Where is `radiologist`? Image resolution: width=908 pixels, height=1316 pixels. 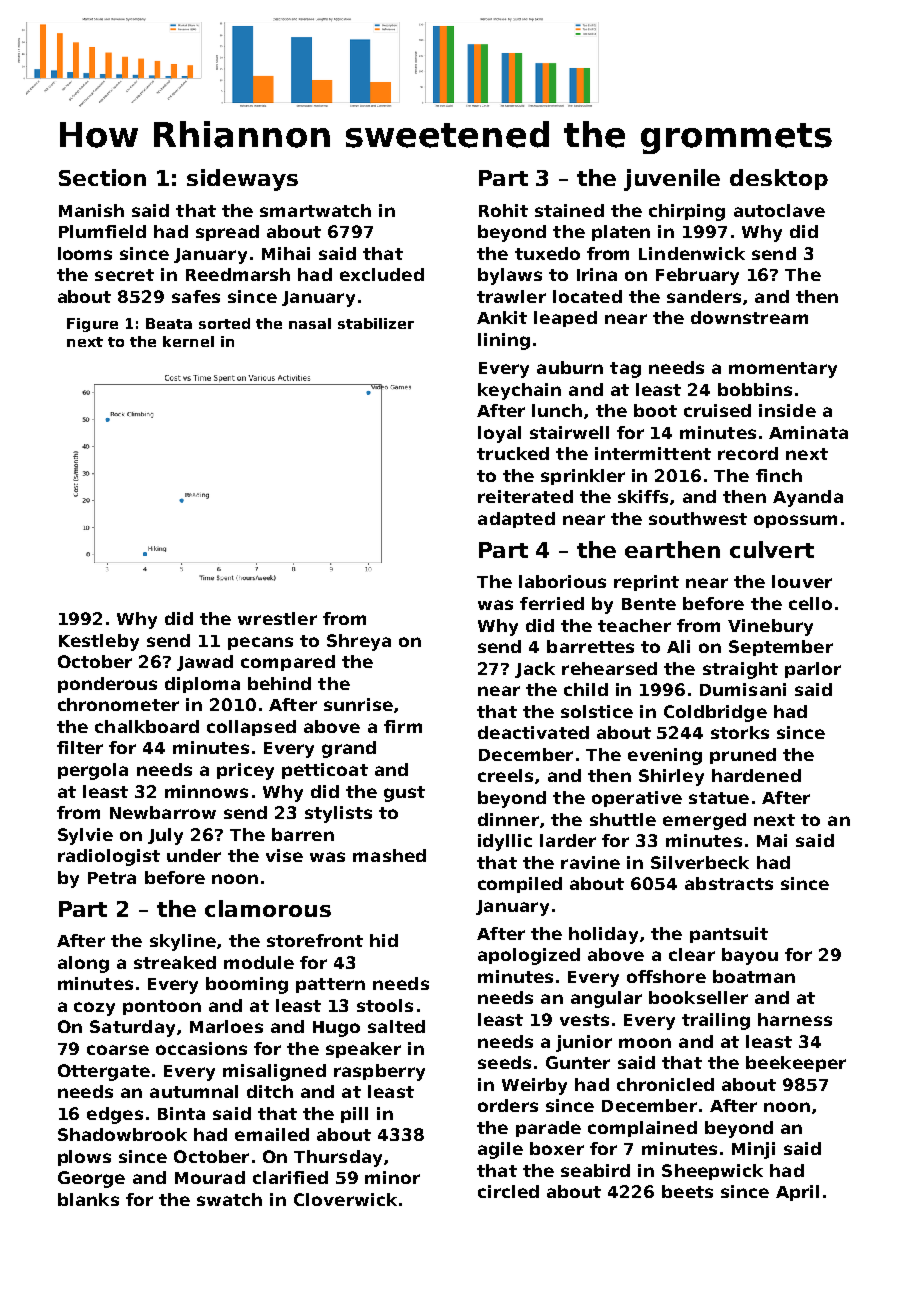 radiologist is located at coordinates (109, 857).
